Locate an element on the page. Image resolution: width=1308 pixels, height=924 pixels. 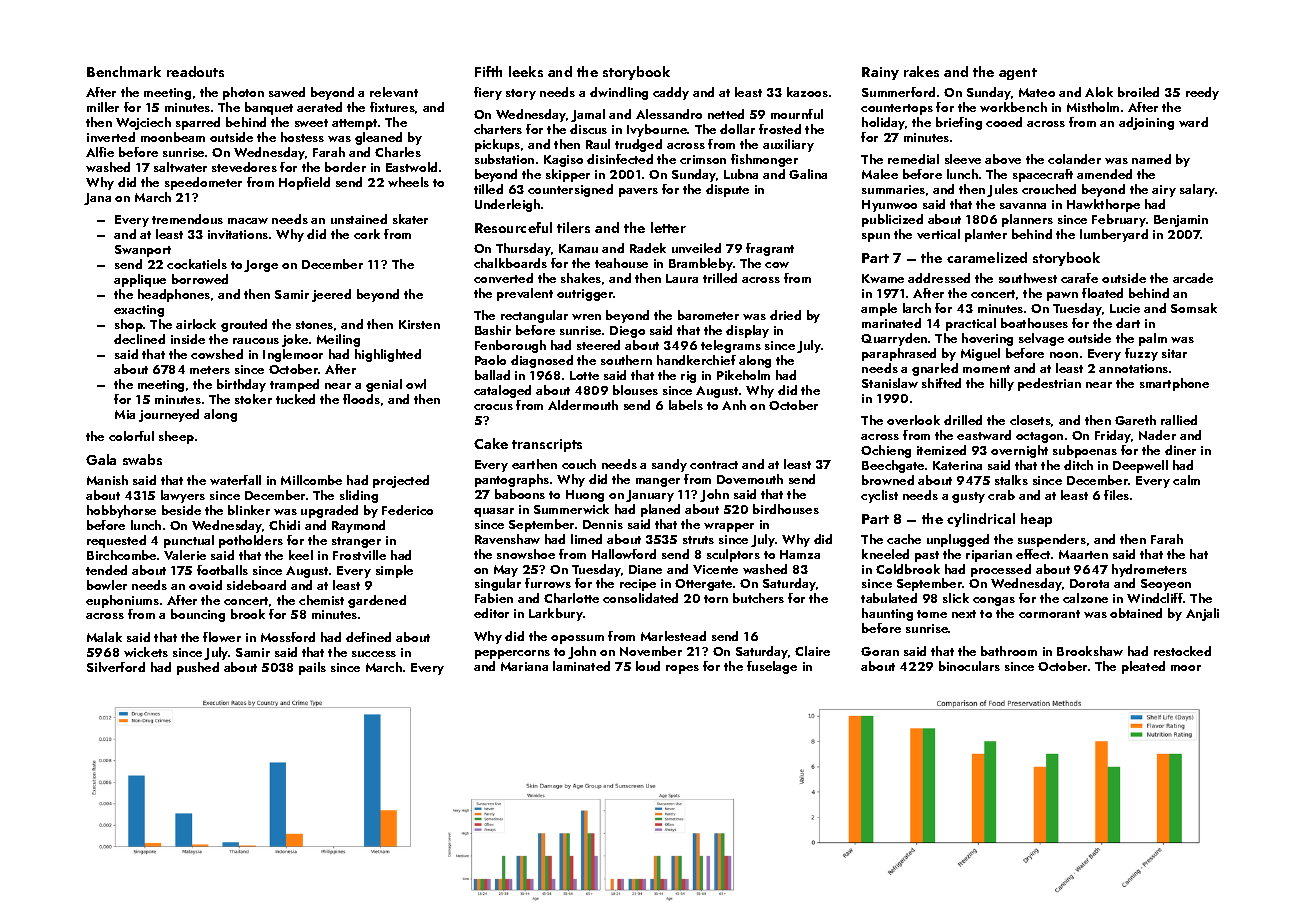
tucked is located at coordinates (295, 399).
